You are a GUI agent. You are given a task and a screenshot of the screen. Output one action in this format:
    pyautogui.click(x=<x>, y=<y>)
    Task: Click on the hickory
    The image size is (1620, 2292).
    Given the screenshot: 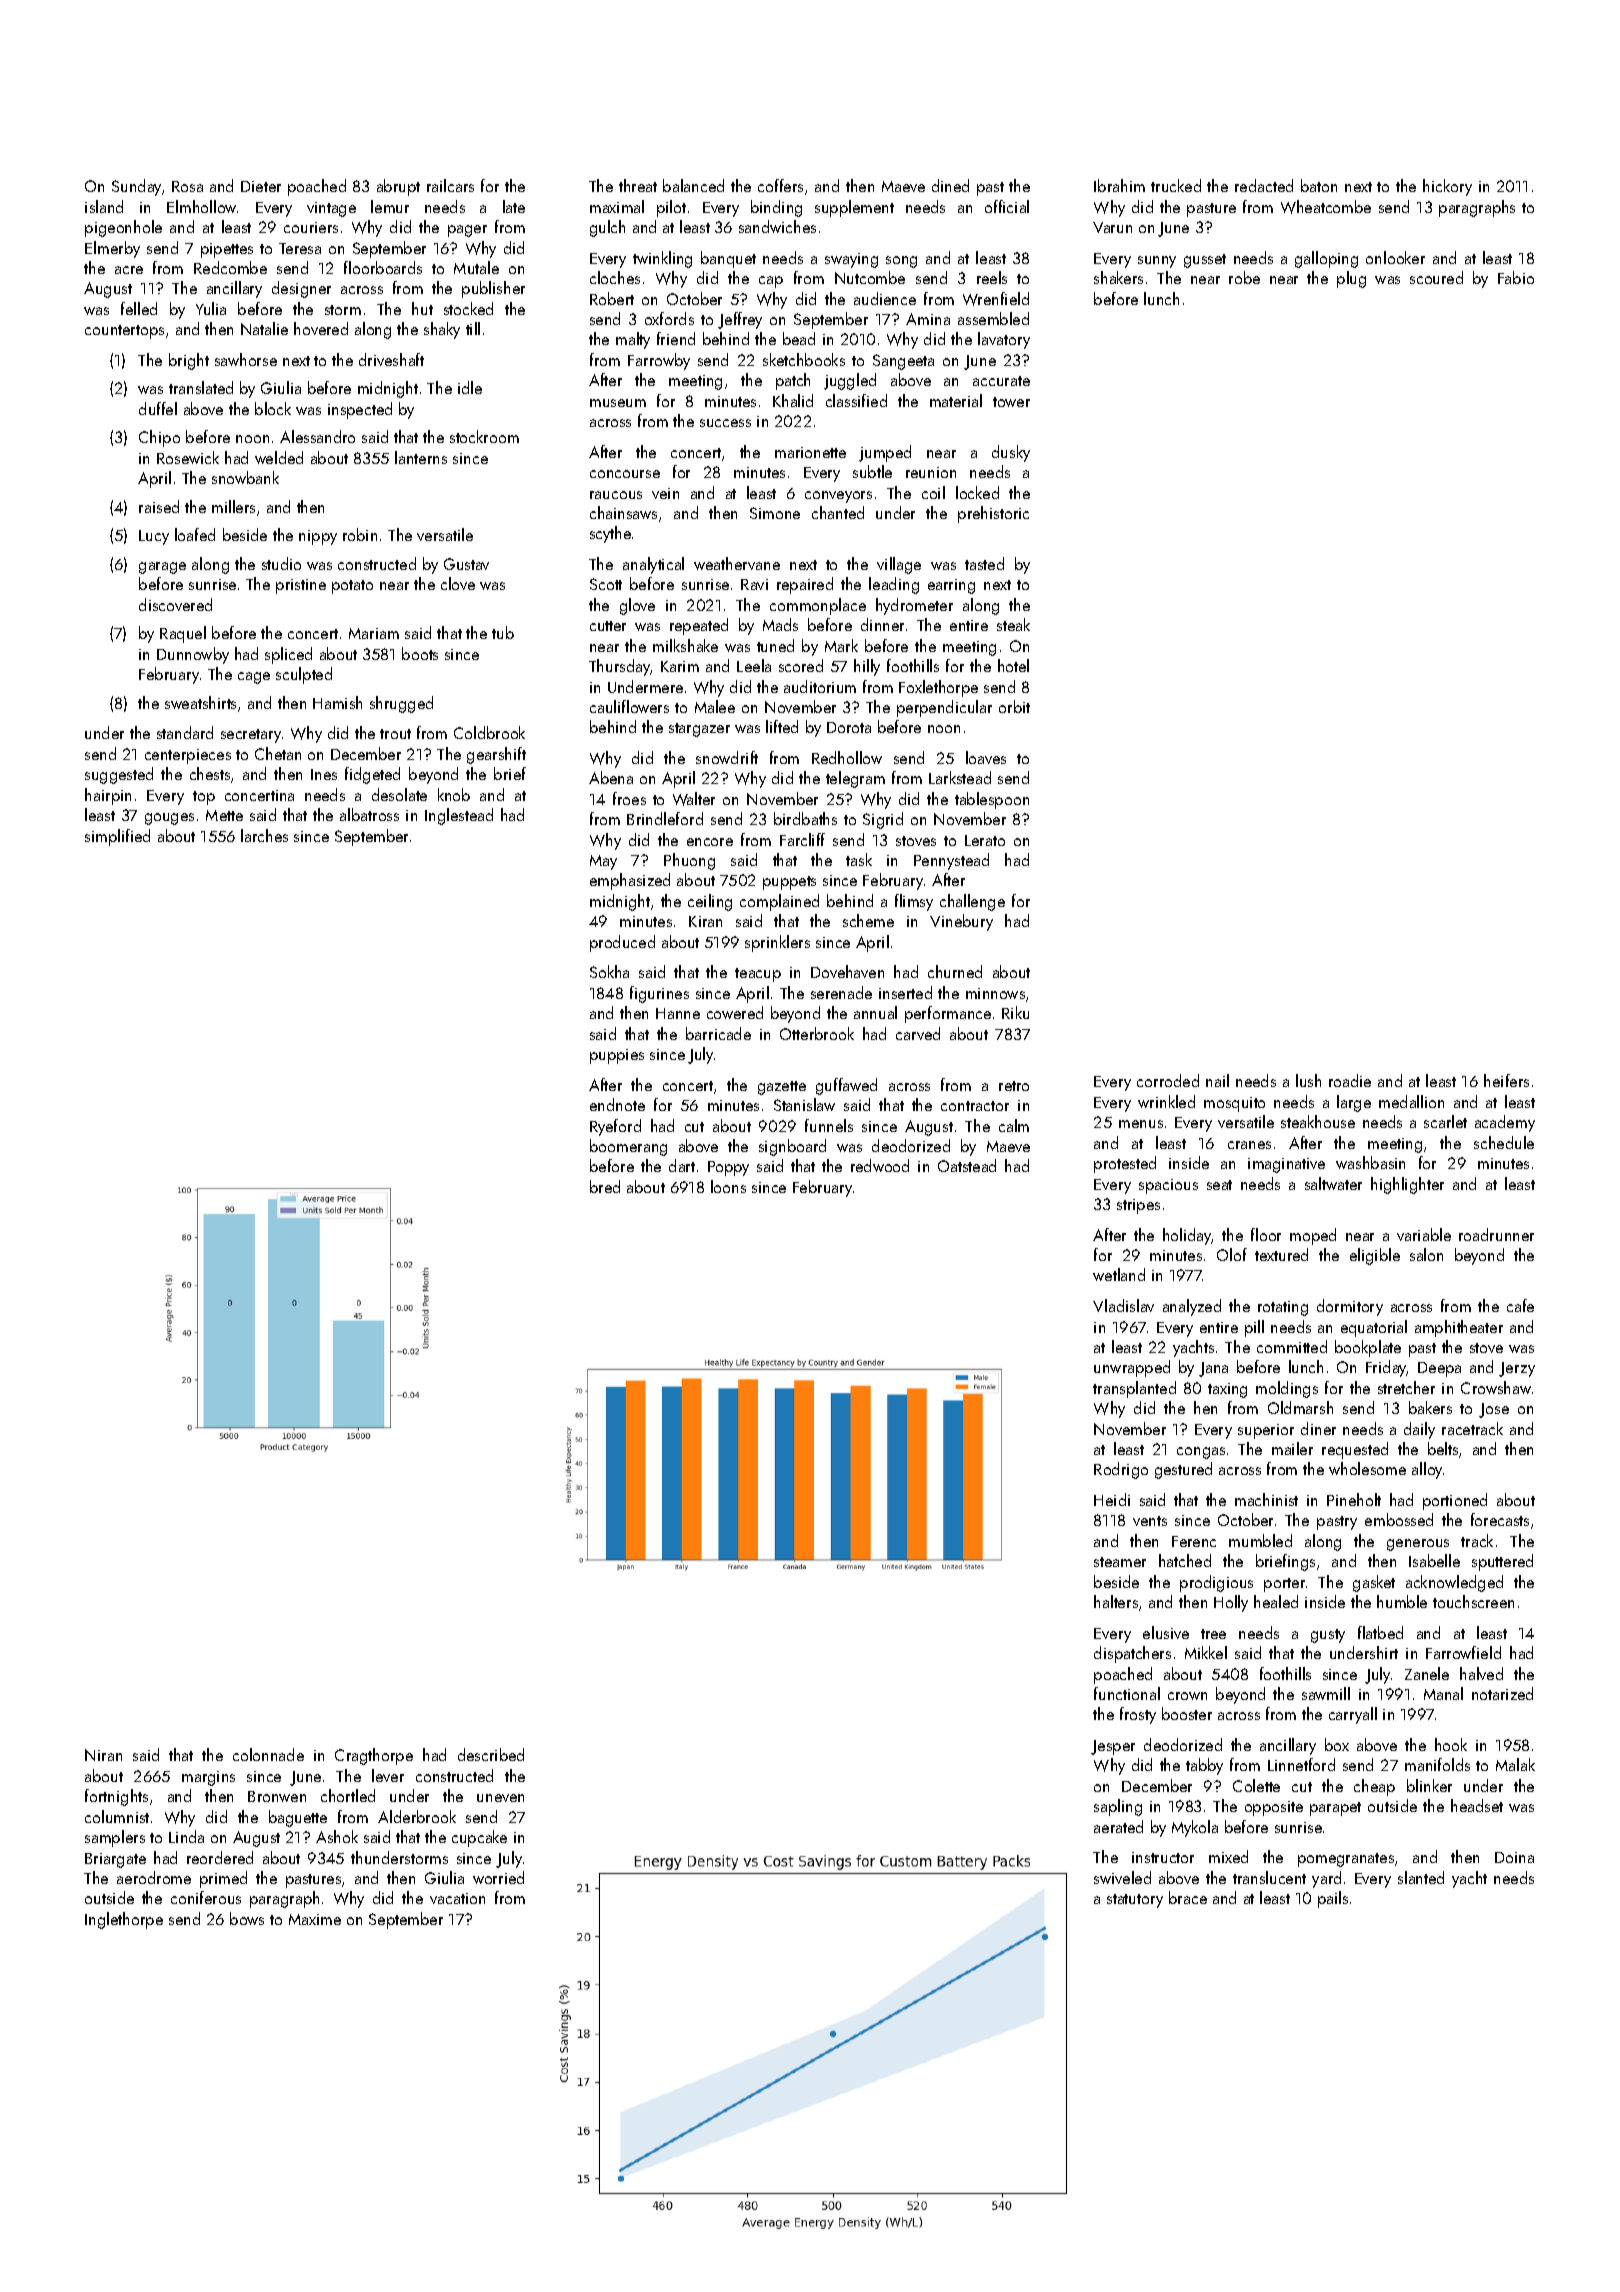 What is the action you would take?
    pyautogui.click(x=1447, y=187)
